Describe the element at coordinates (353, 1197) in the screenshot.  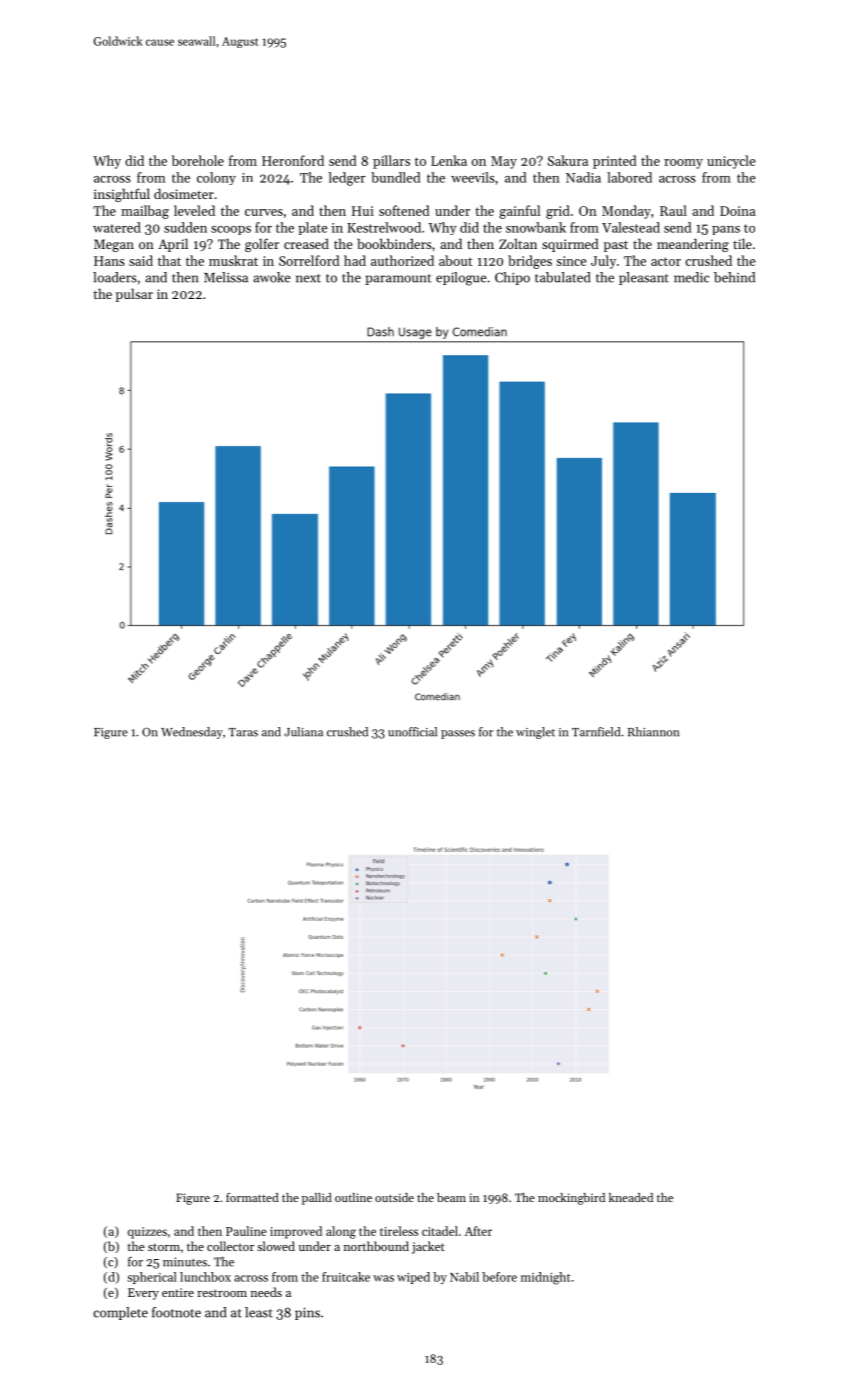
I see `outline` at that location.
